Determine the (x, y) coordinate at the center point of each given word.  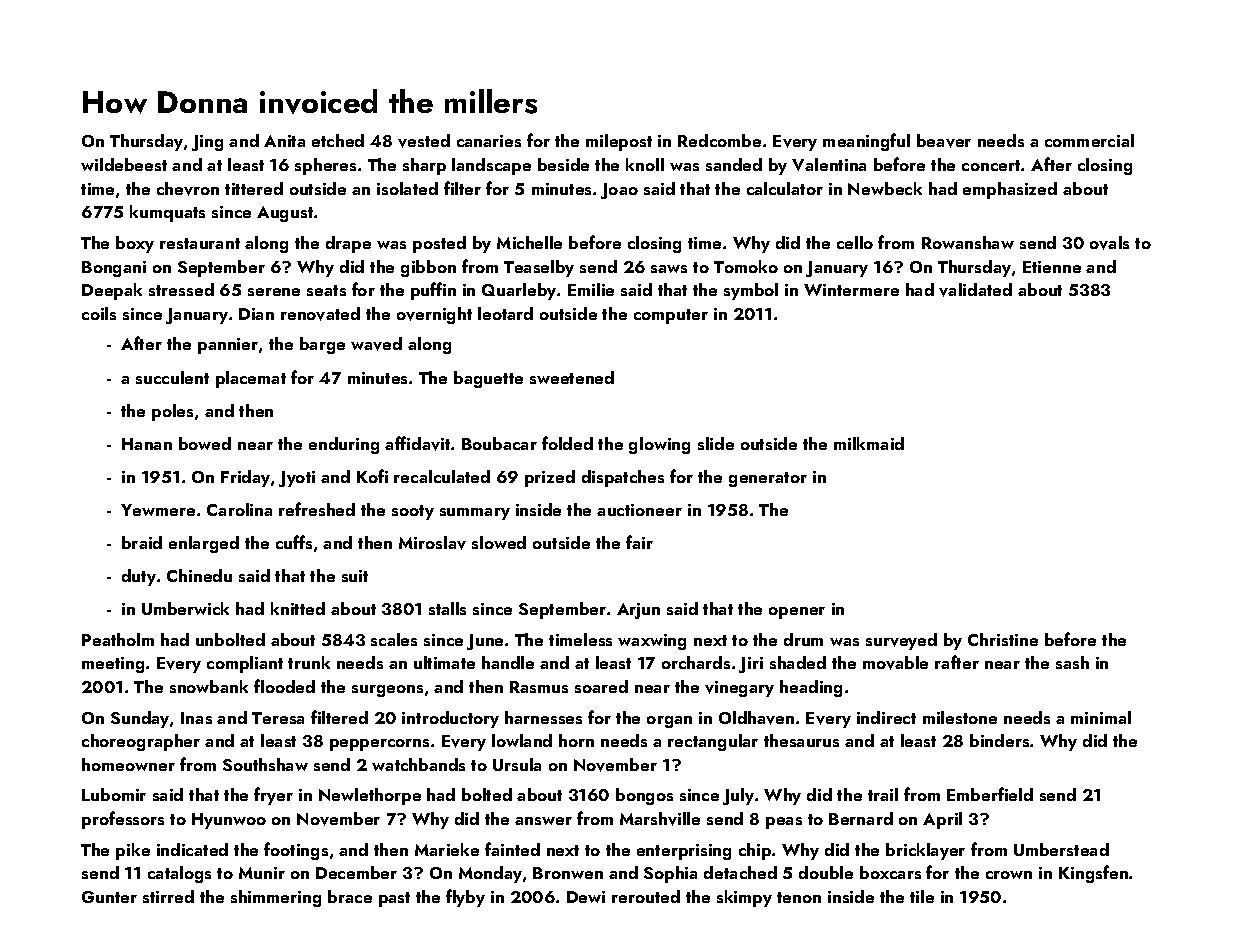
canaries (489, 141)
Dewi (586, 897)
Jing (207, 143)
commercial (1089, 140)
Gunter (109, 897)
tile (922, 896)
